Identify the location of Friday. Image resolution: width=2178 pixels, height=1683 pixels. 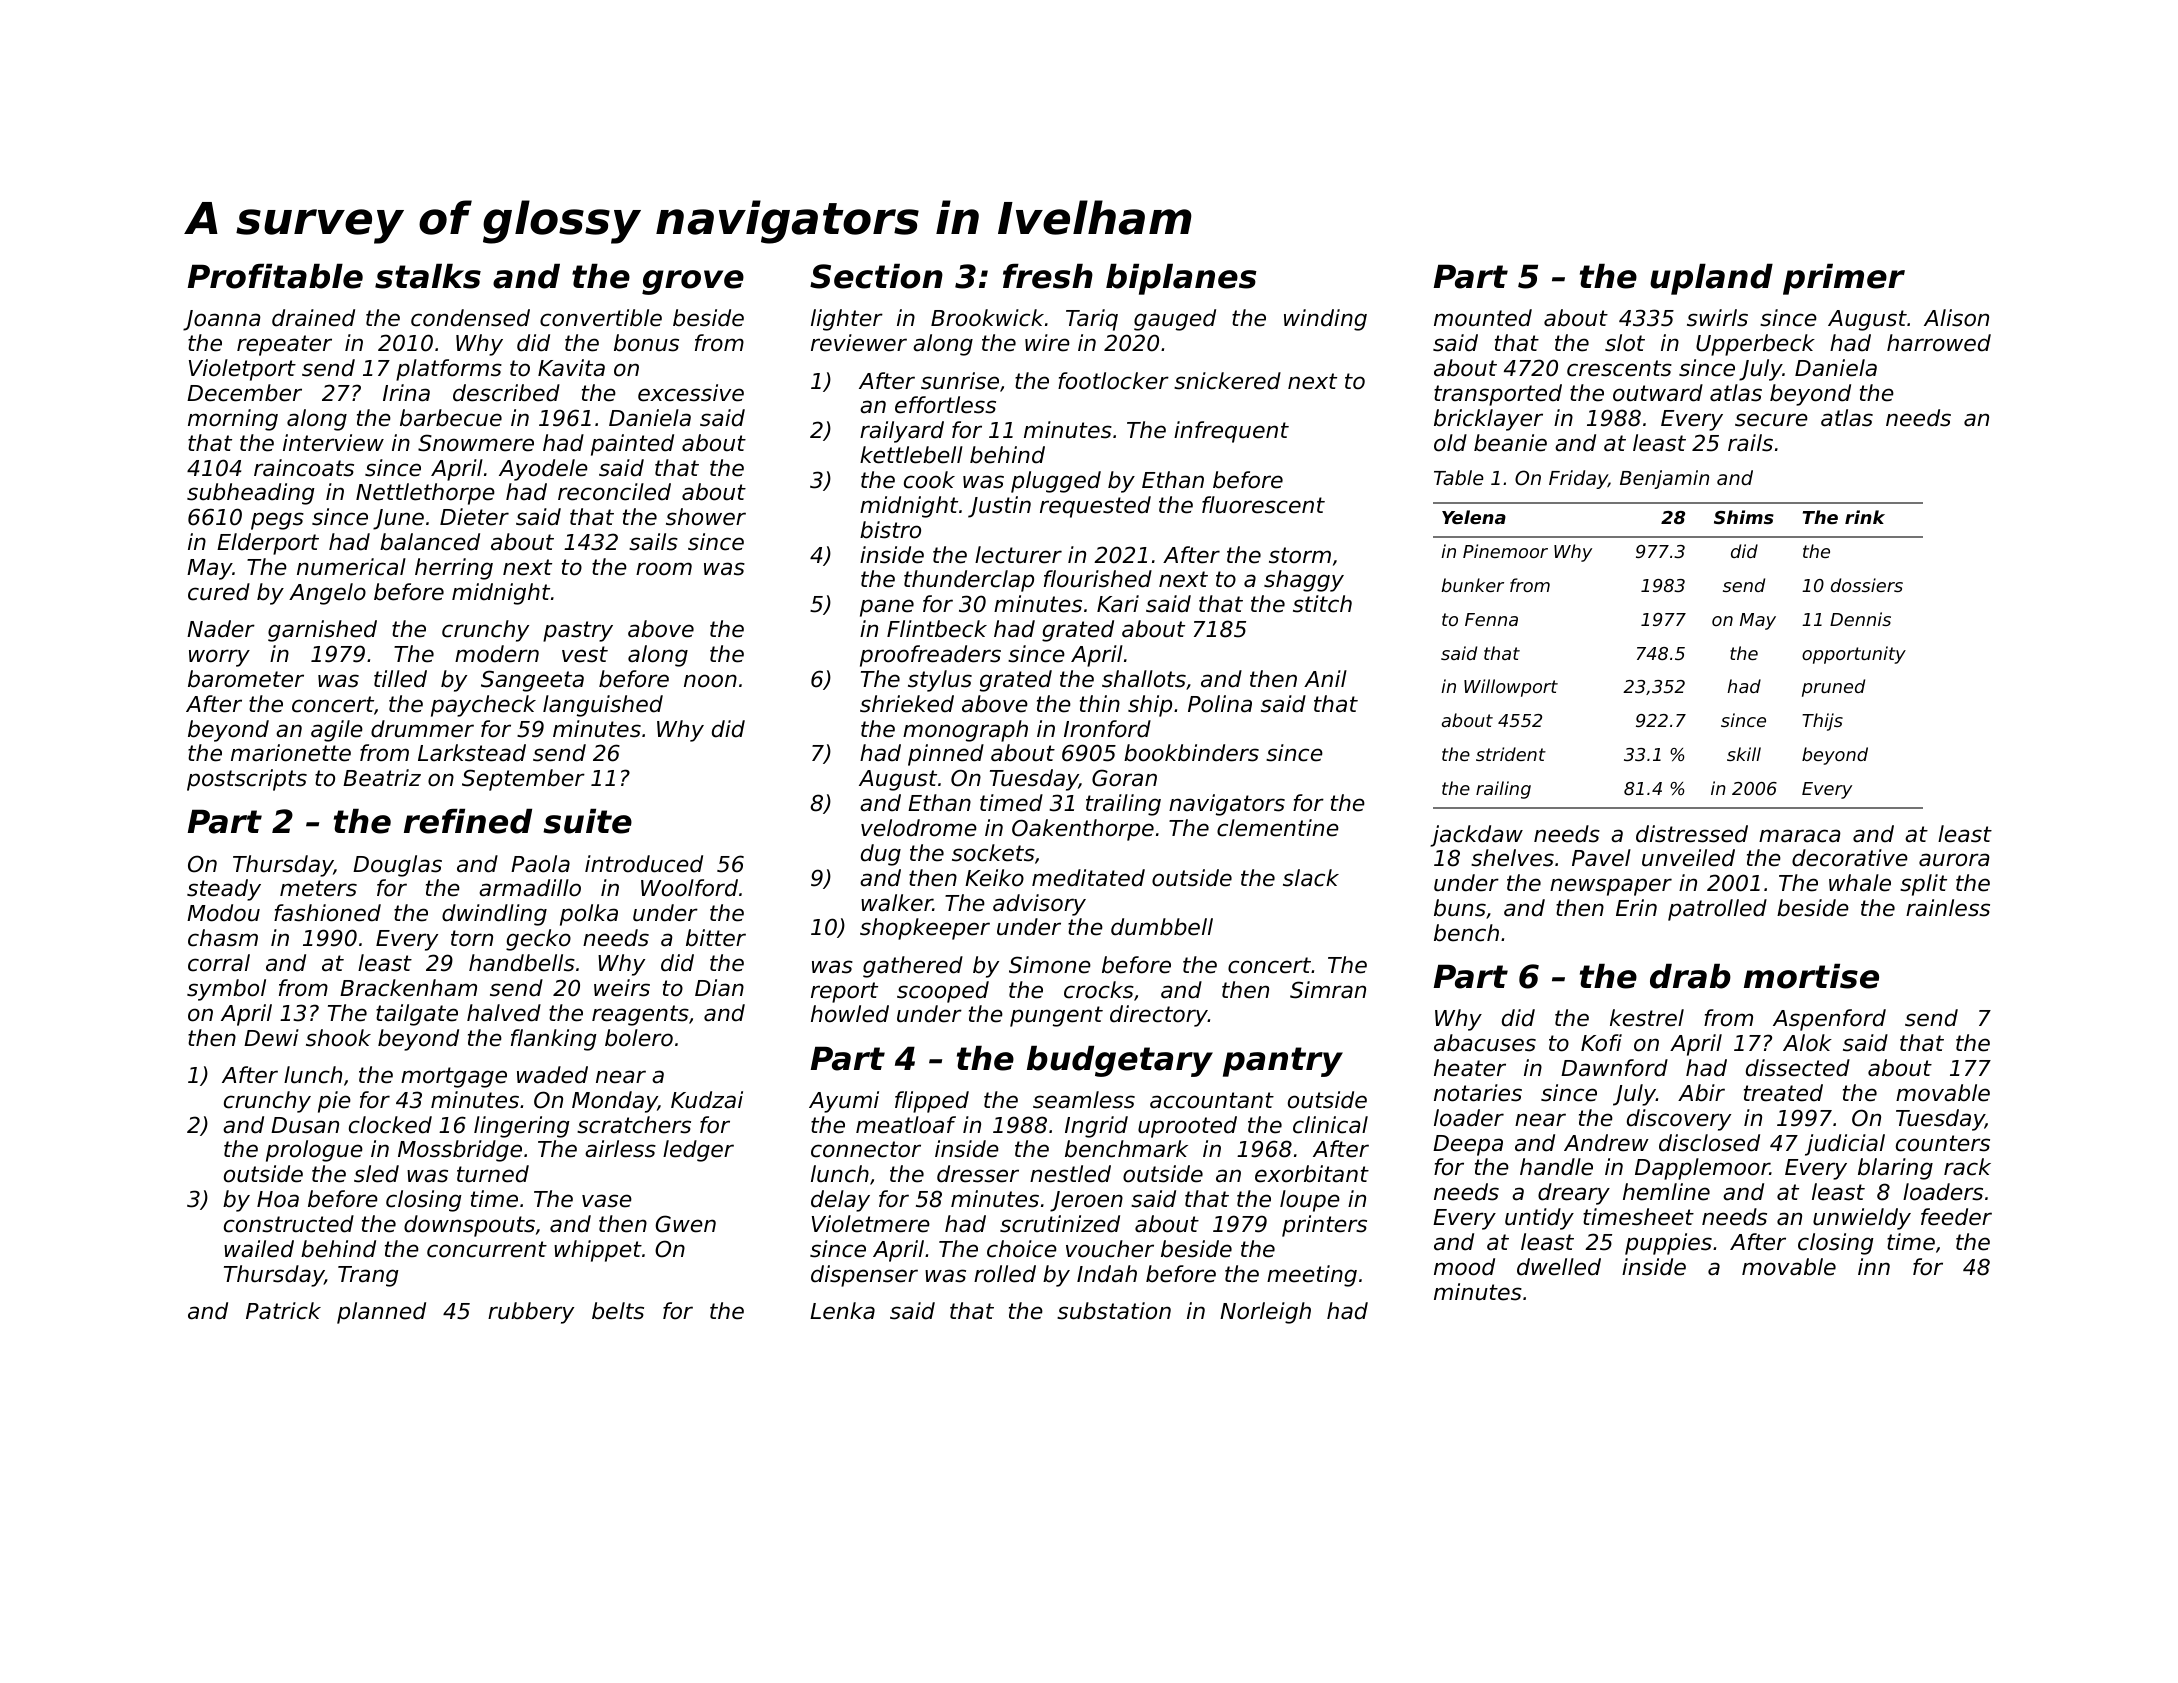
(1578, 479).
